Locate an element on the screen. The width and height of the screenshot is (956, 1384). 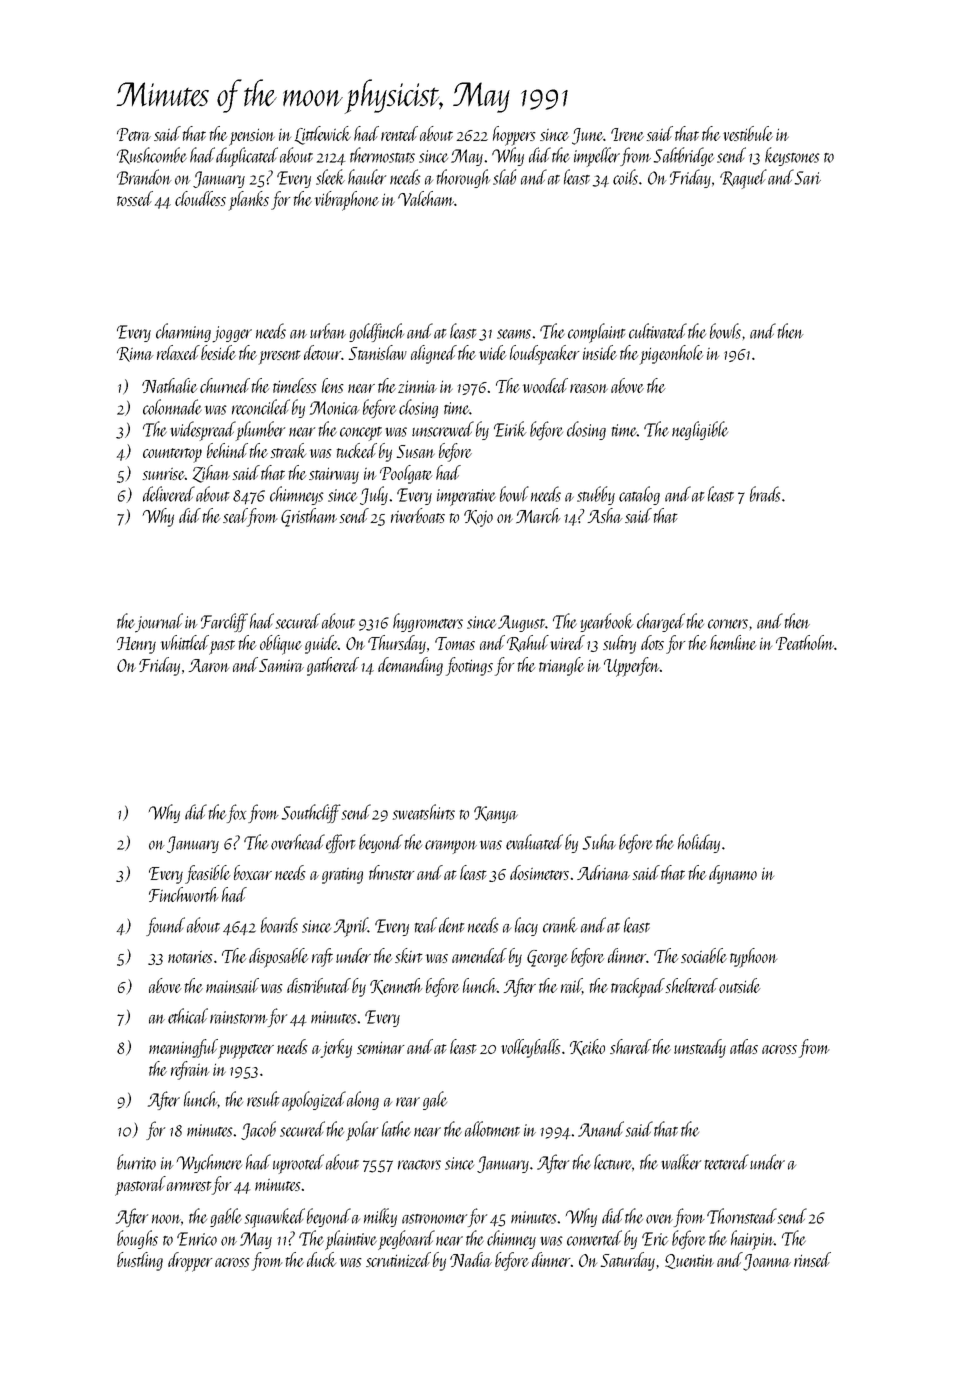
jogger is located at coordinates (232, 334).
